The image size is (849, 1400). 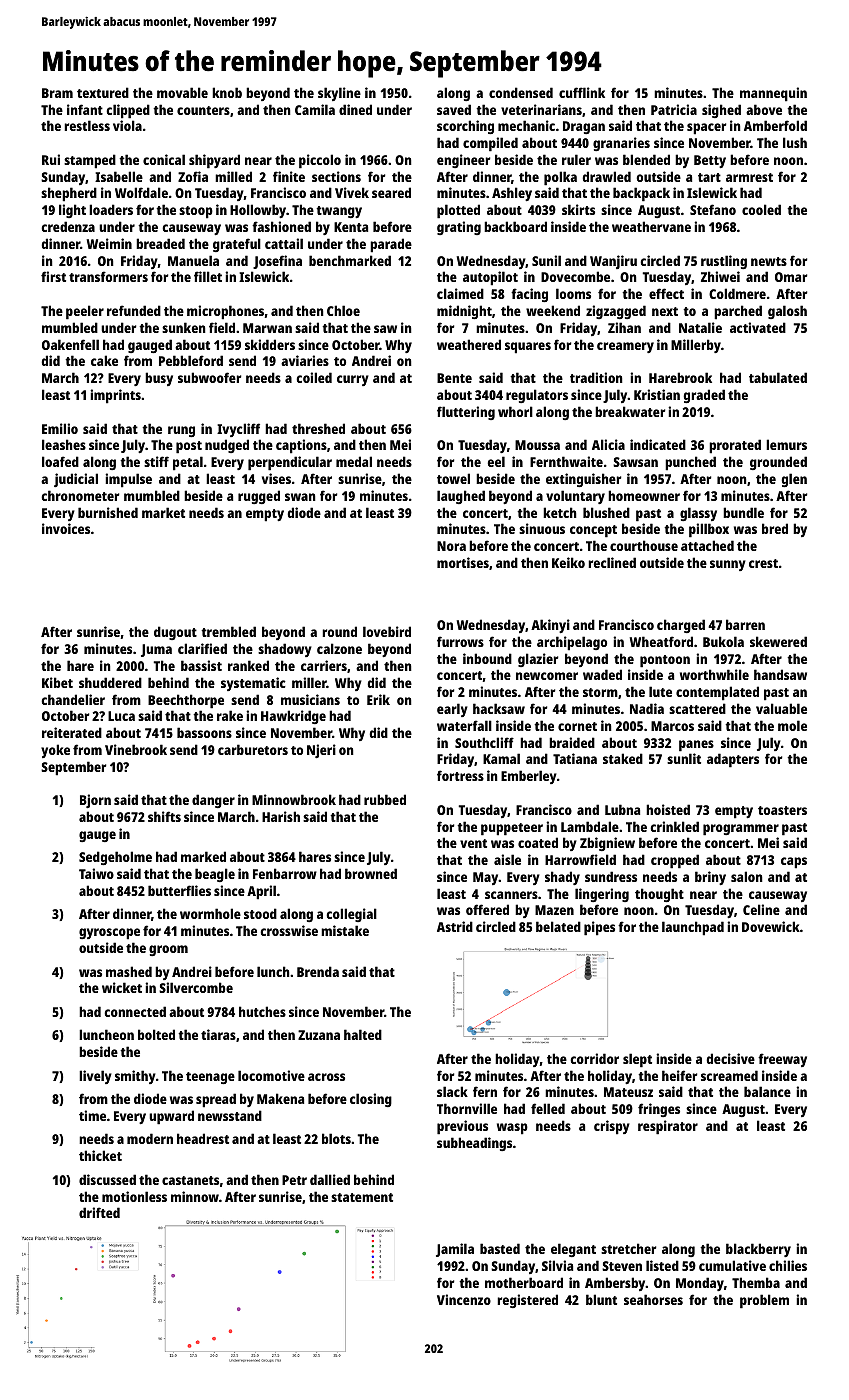 I want to click on motherboard, so click(x=524, y=1282).
